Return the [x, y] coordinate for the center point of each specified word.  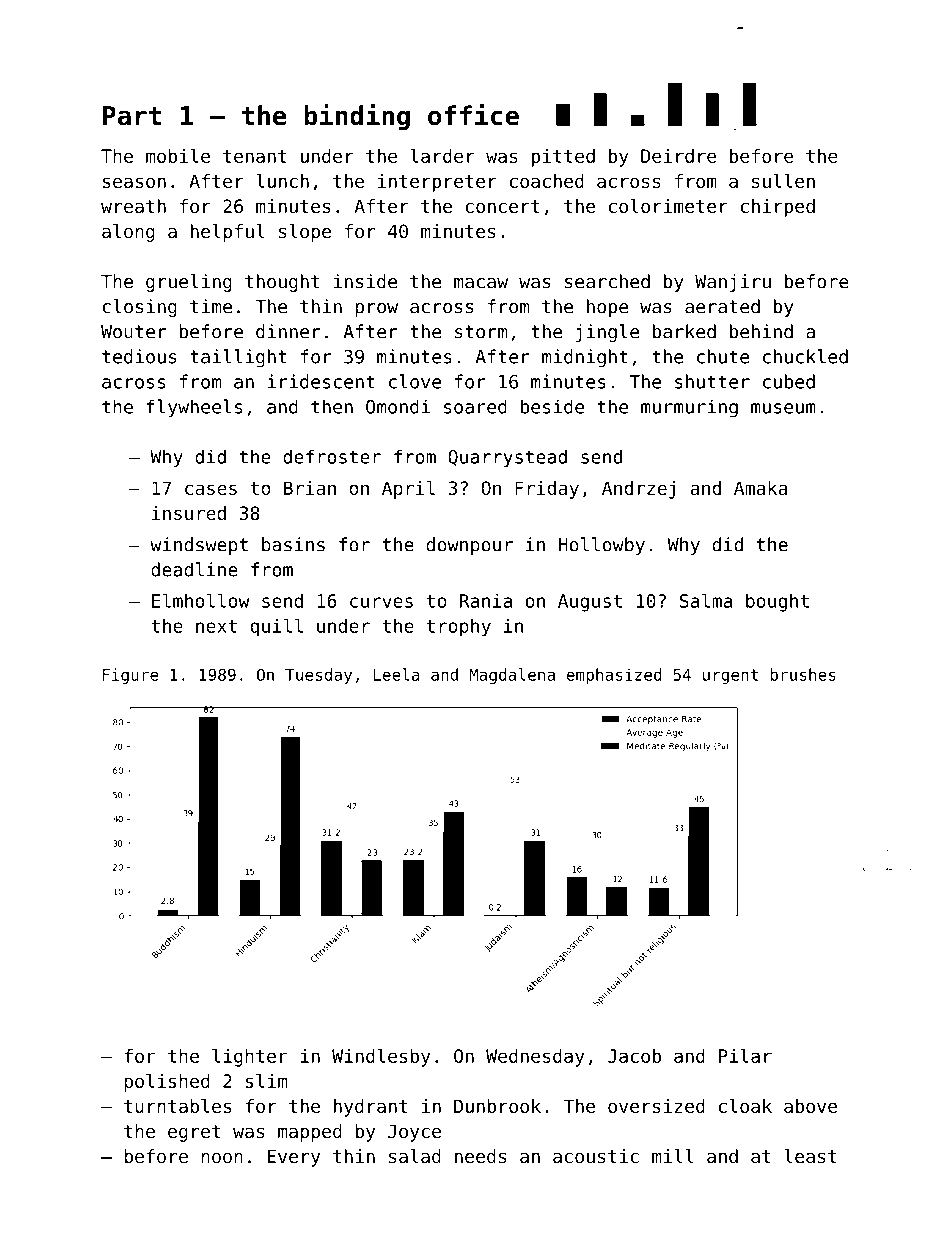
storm [481, 332]
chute [723, 356]
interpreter [437, 183]
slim [266, 1081]
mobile [178, 156]
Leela [397, 674]
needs [481, 1156]
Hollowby [602, 546]
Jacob [634, 1056]
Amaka [760, 488]
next [216, 626]
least [810, 1156]
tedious [139, 356]
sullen [783, 181]
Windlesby [381, 1058]
